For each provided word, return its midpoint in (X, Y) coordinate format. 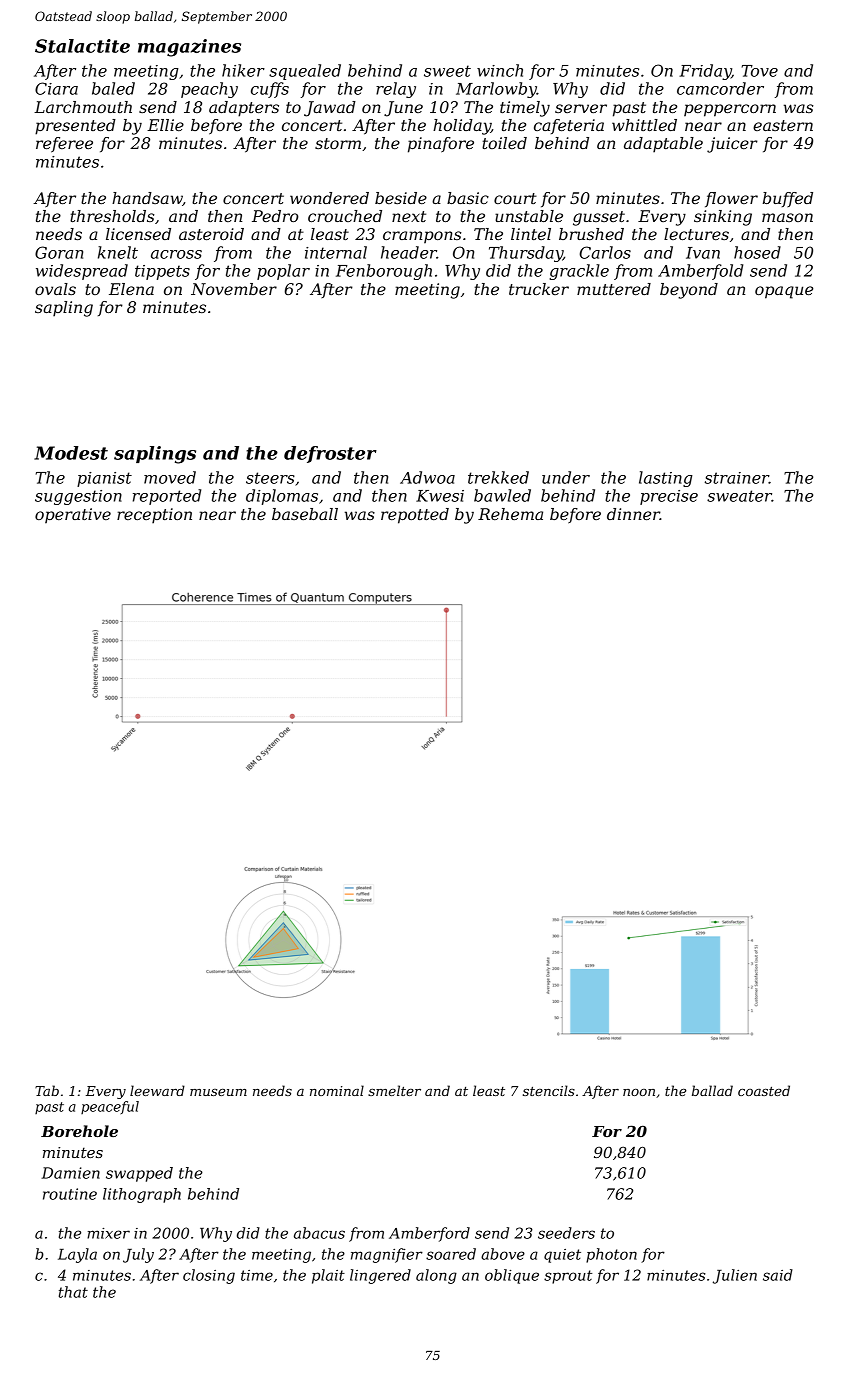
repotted (415, 516)
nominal (337, 1090)
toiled (504, 143)
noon (639, 1092)
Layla (77, 1255)
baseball (305, 514)
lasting (666, 479)
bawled (502, 495)
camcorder (720, 88)
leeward (157, 1090)
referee (64, 145)
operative (73, 516)
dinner (633, 514)
